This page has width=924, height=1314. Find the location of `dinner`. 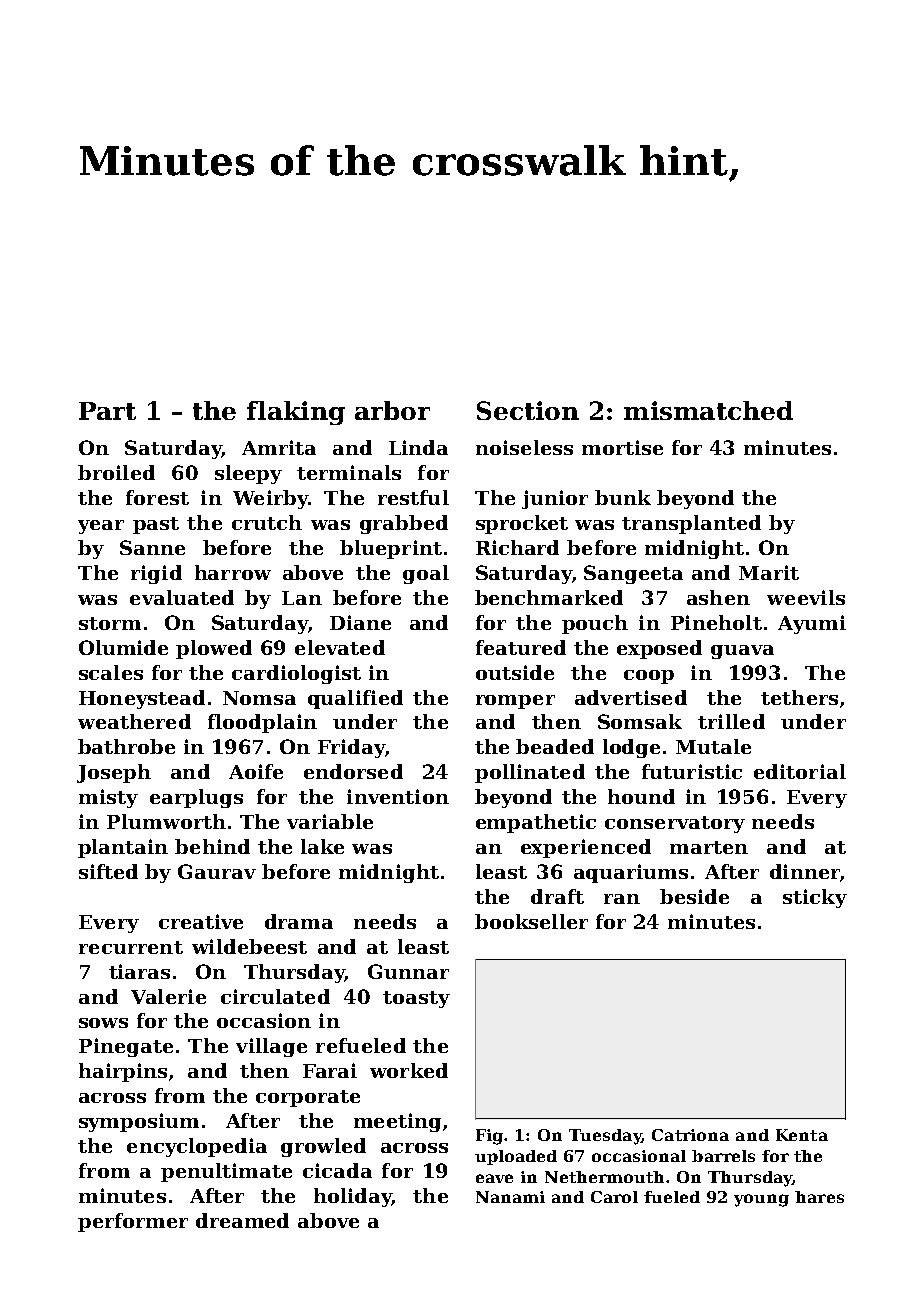

dinner is located at coordinates (805, 871).
